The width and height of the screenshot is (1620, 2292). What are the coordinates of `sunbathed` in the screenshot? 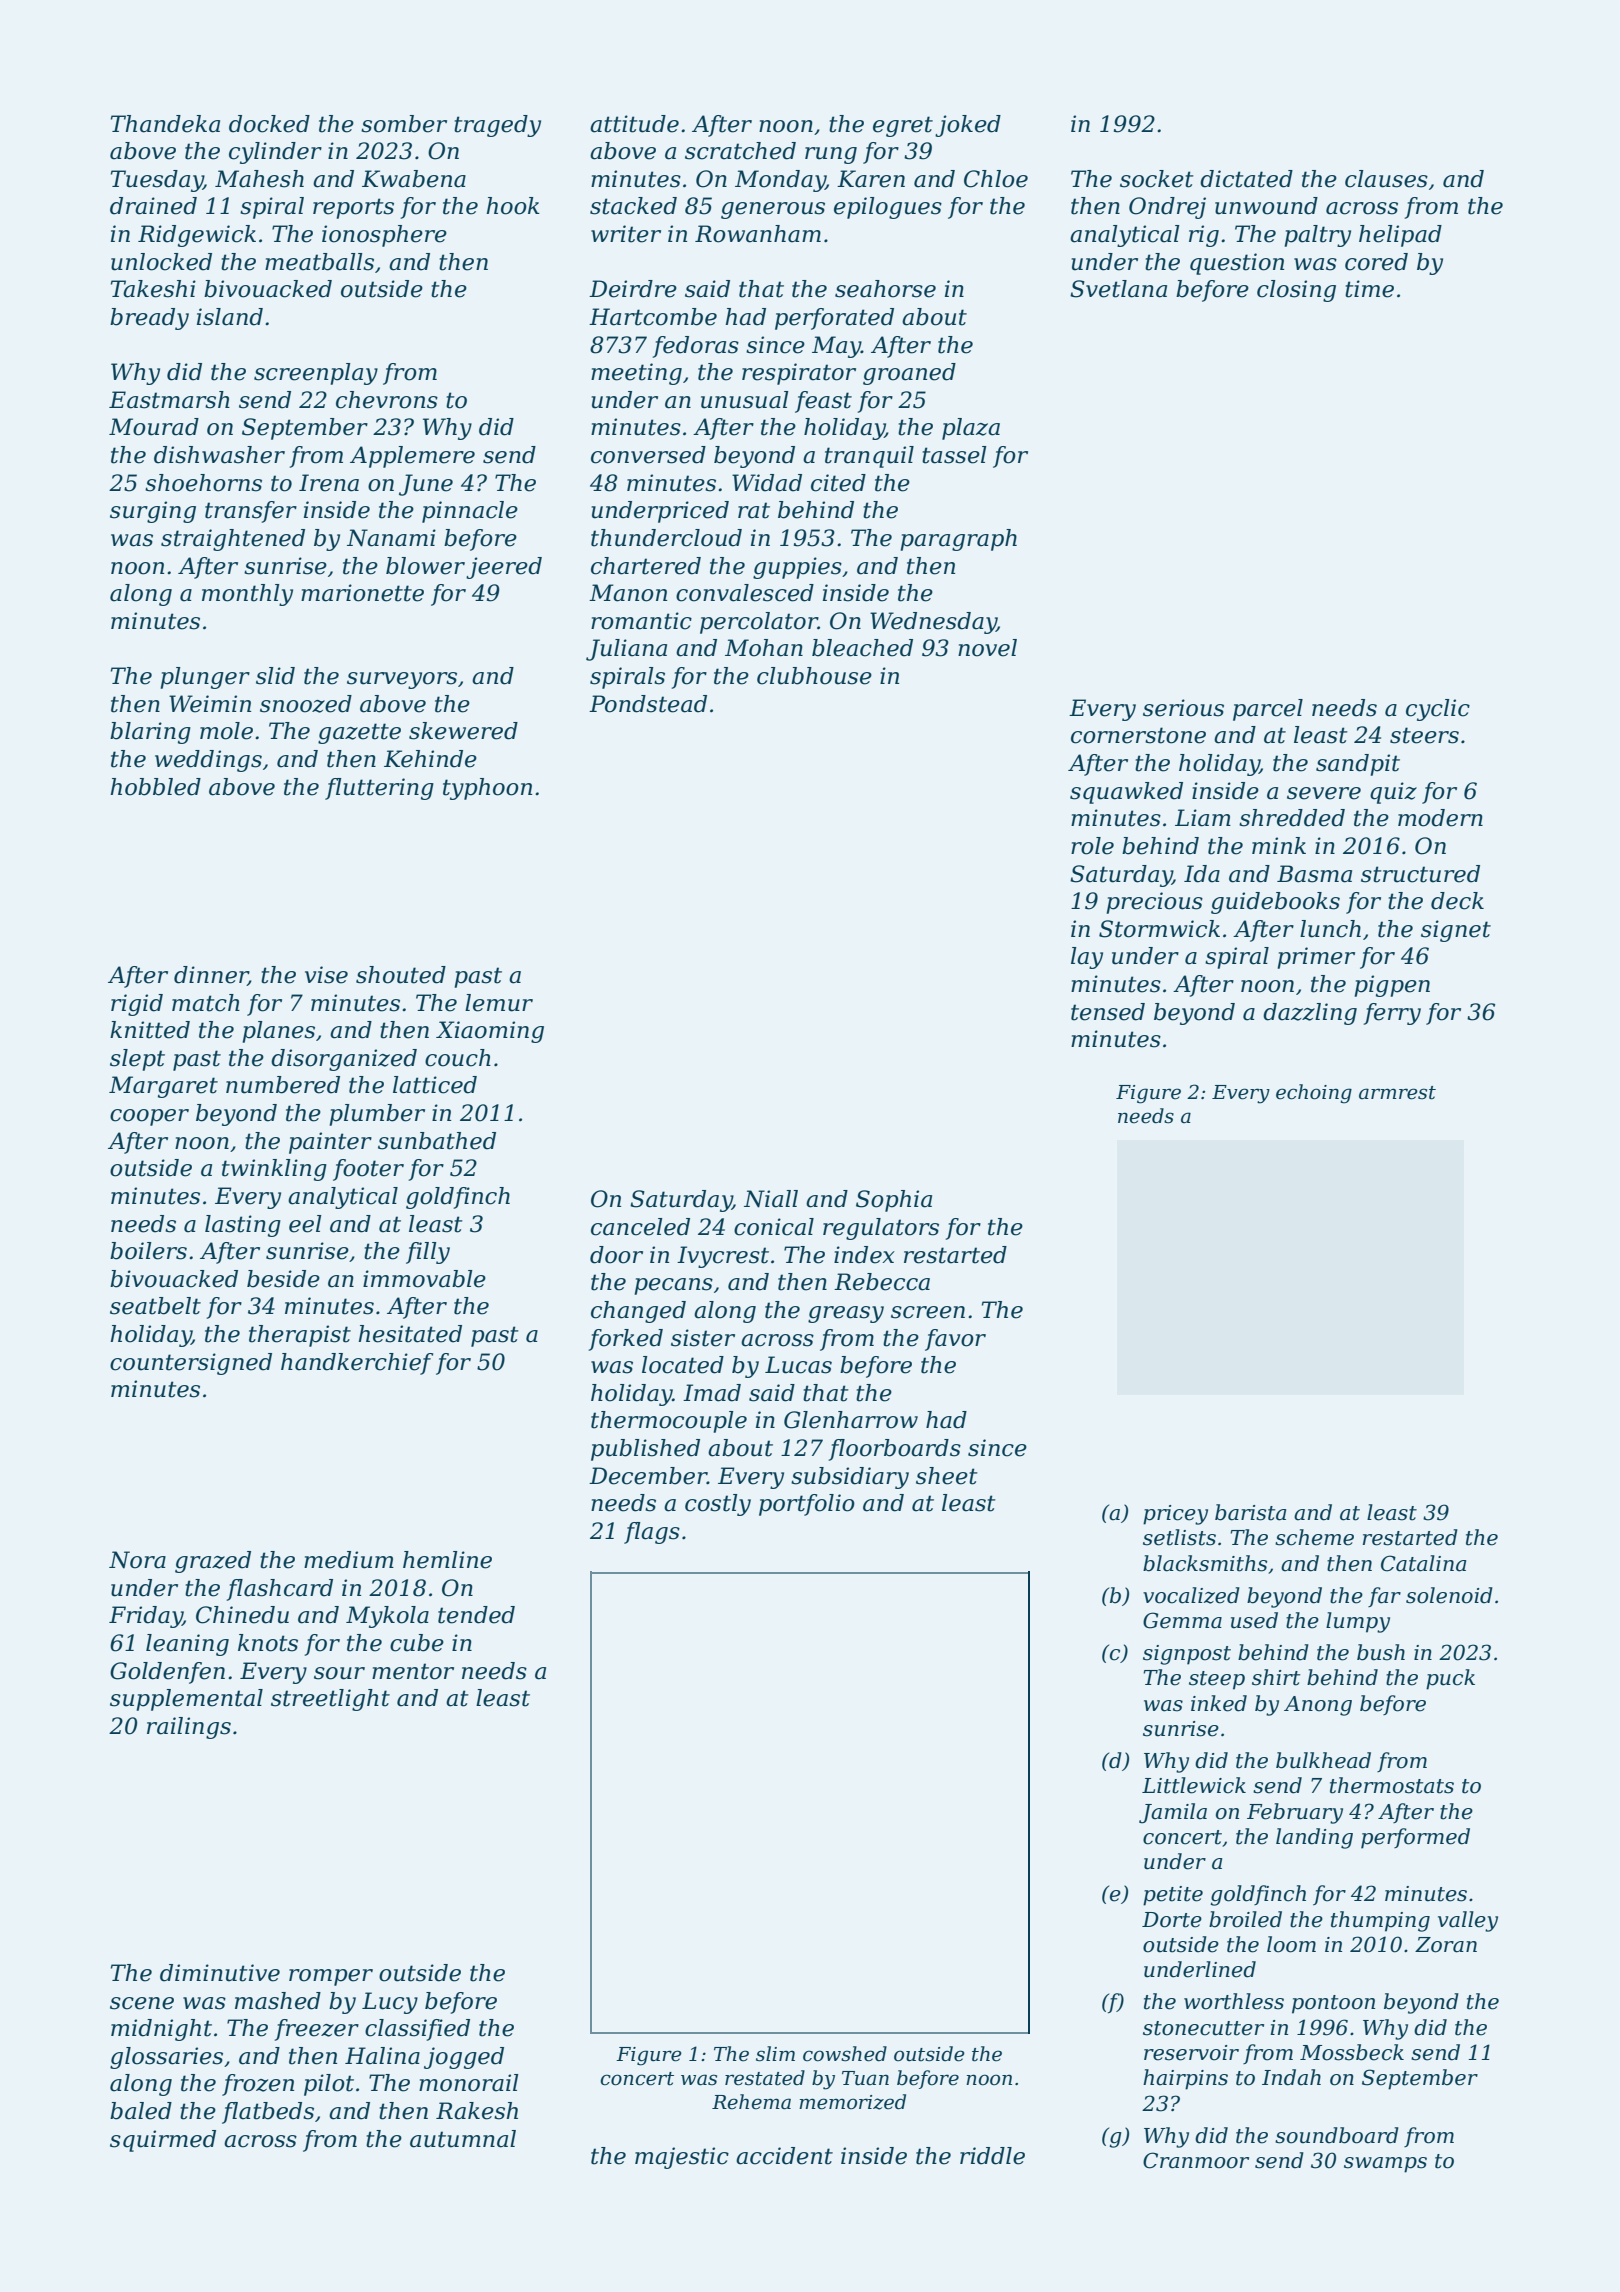 It's located at (437, 1141).
